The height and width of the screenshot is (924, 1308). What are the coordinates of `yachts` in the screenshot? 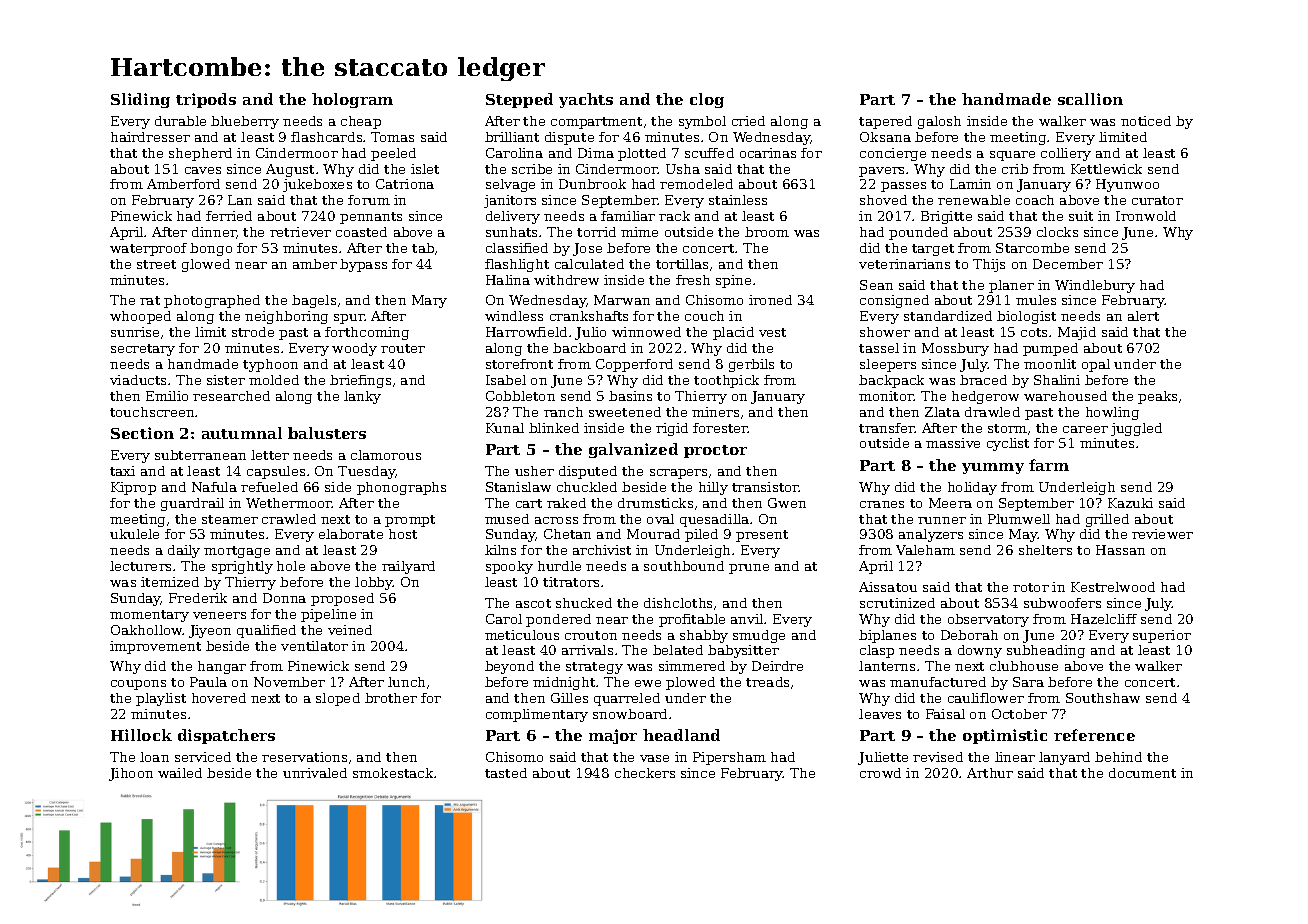 It's located at (586, 100).
